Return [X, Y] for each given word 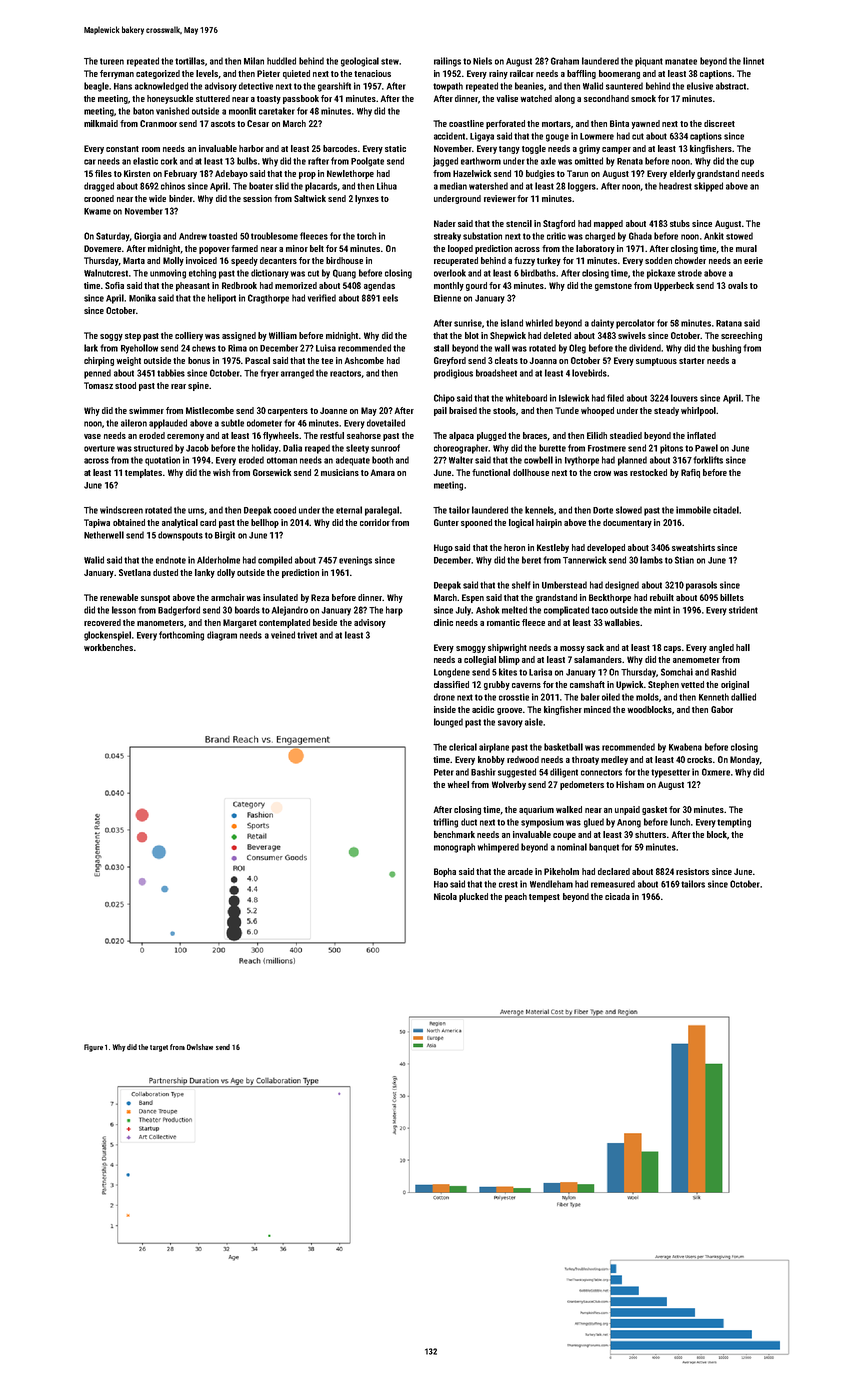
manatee [681, 61]
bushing [726, 349]
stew [390, 61]
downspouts [180, 536]
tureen [112, 61]
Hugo [443, 548]
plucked [473, 897]
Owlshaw [200, 1047]
